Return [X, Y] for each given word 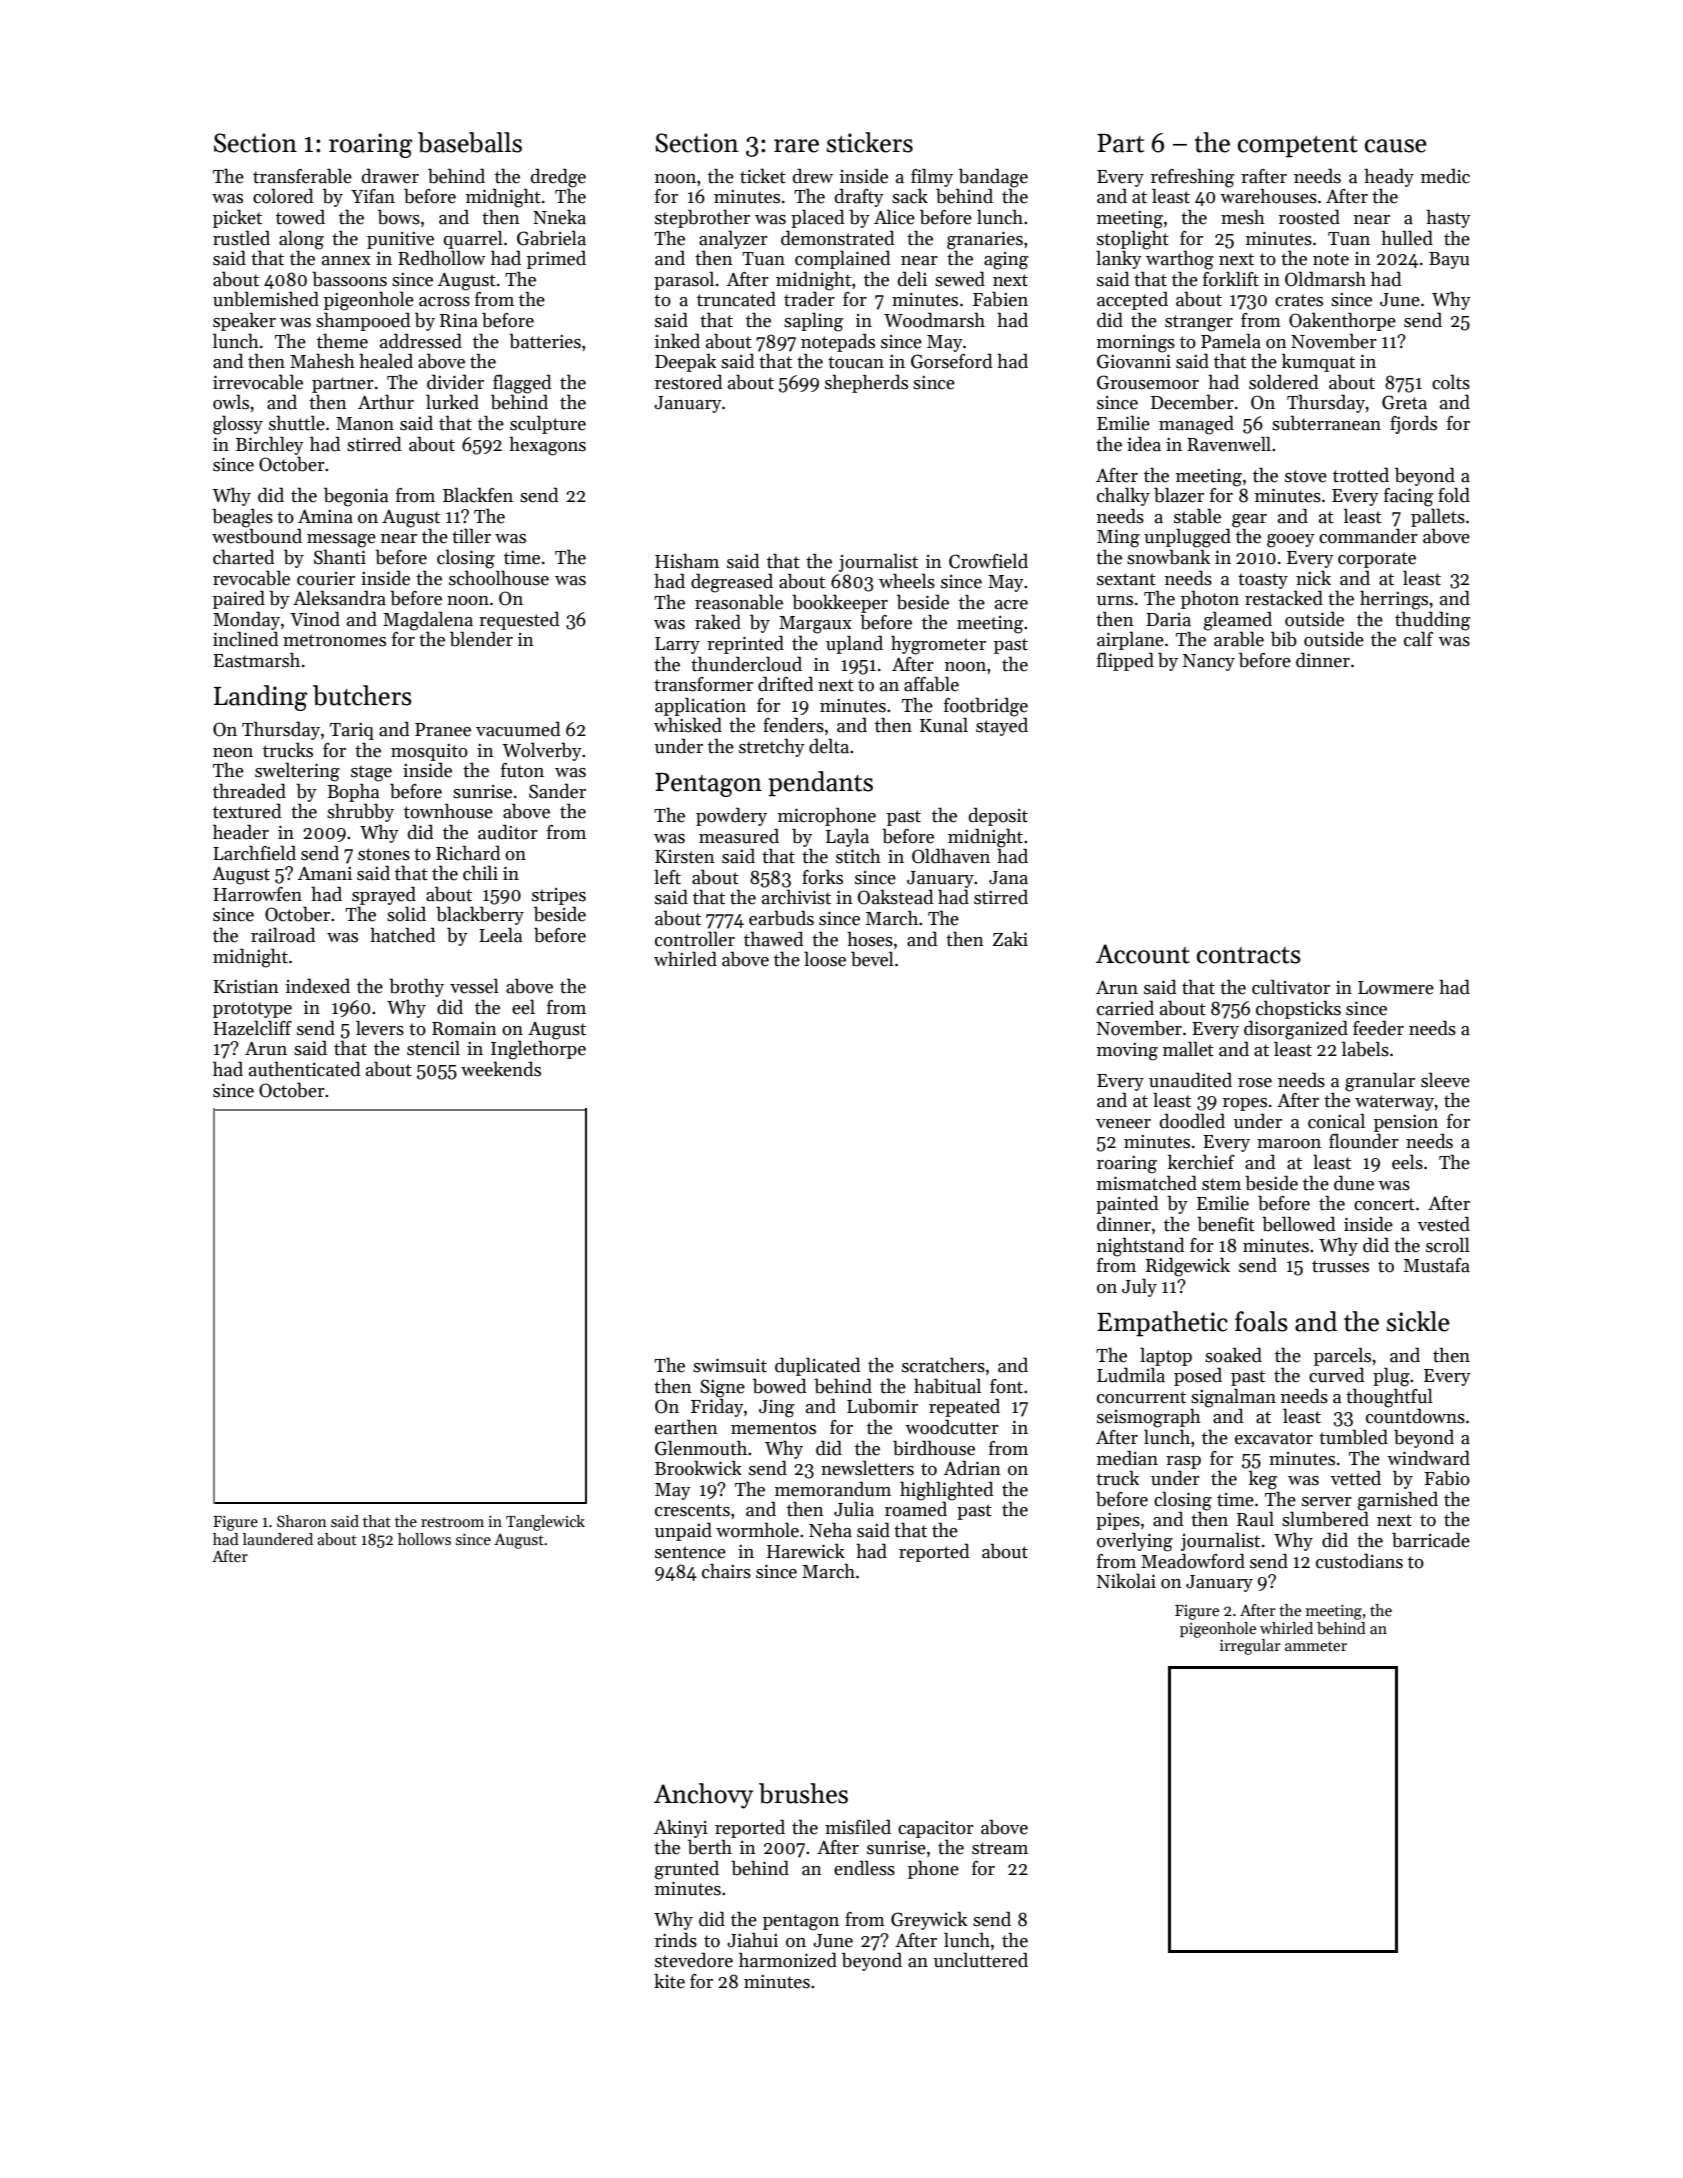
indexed [318, 986]
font [1006, 1386]
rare [796, 146]
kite [669, 1981]
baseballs [470, 142]
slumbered [1325, 1519]
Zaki [1010, 939]
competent [1298, 147]
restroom [452, 1522]
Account [1143, 954]
